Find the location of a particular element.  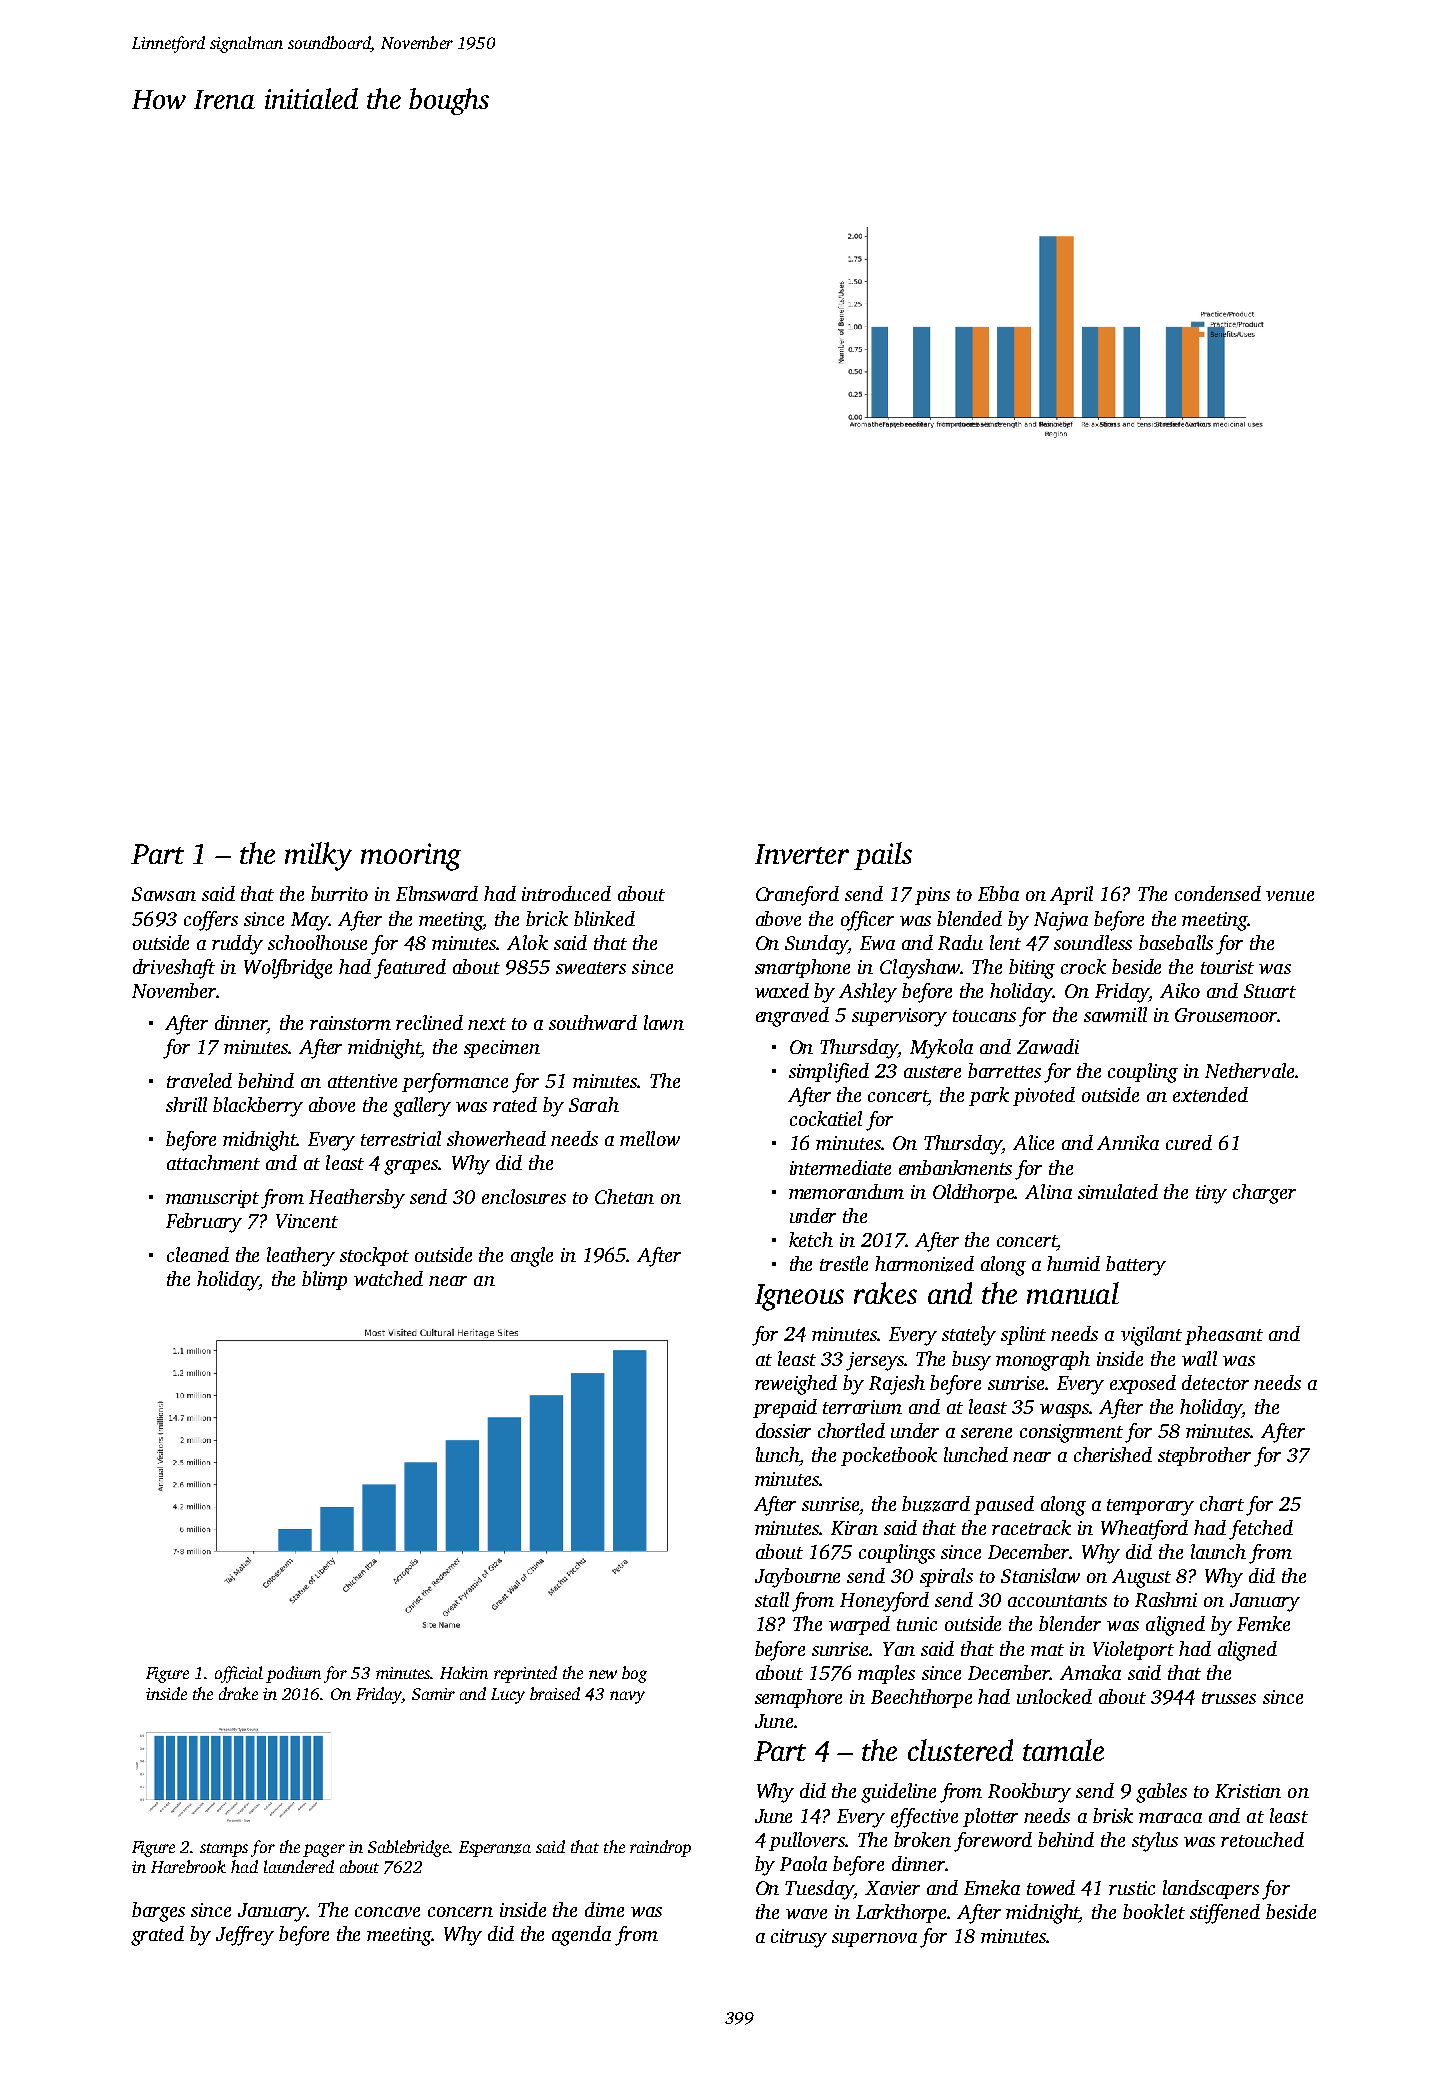

reweighed is located at coordinates (796, 1385).
